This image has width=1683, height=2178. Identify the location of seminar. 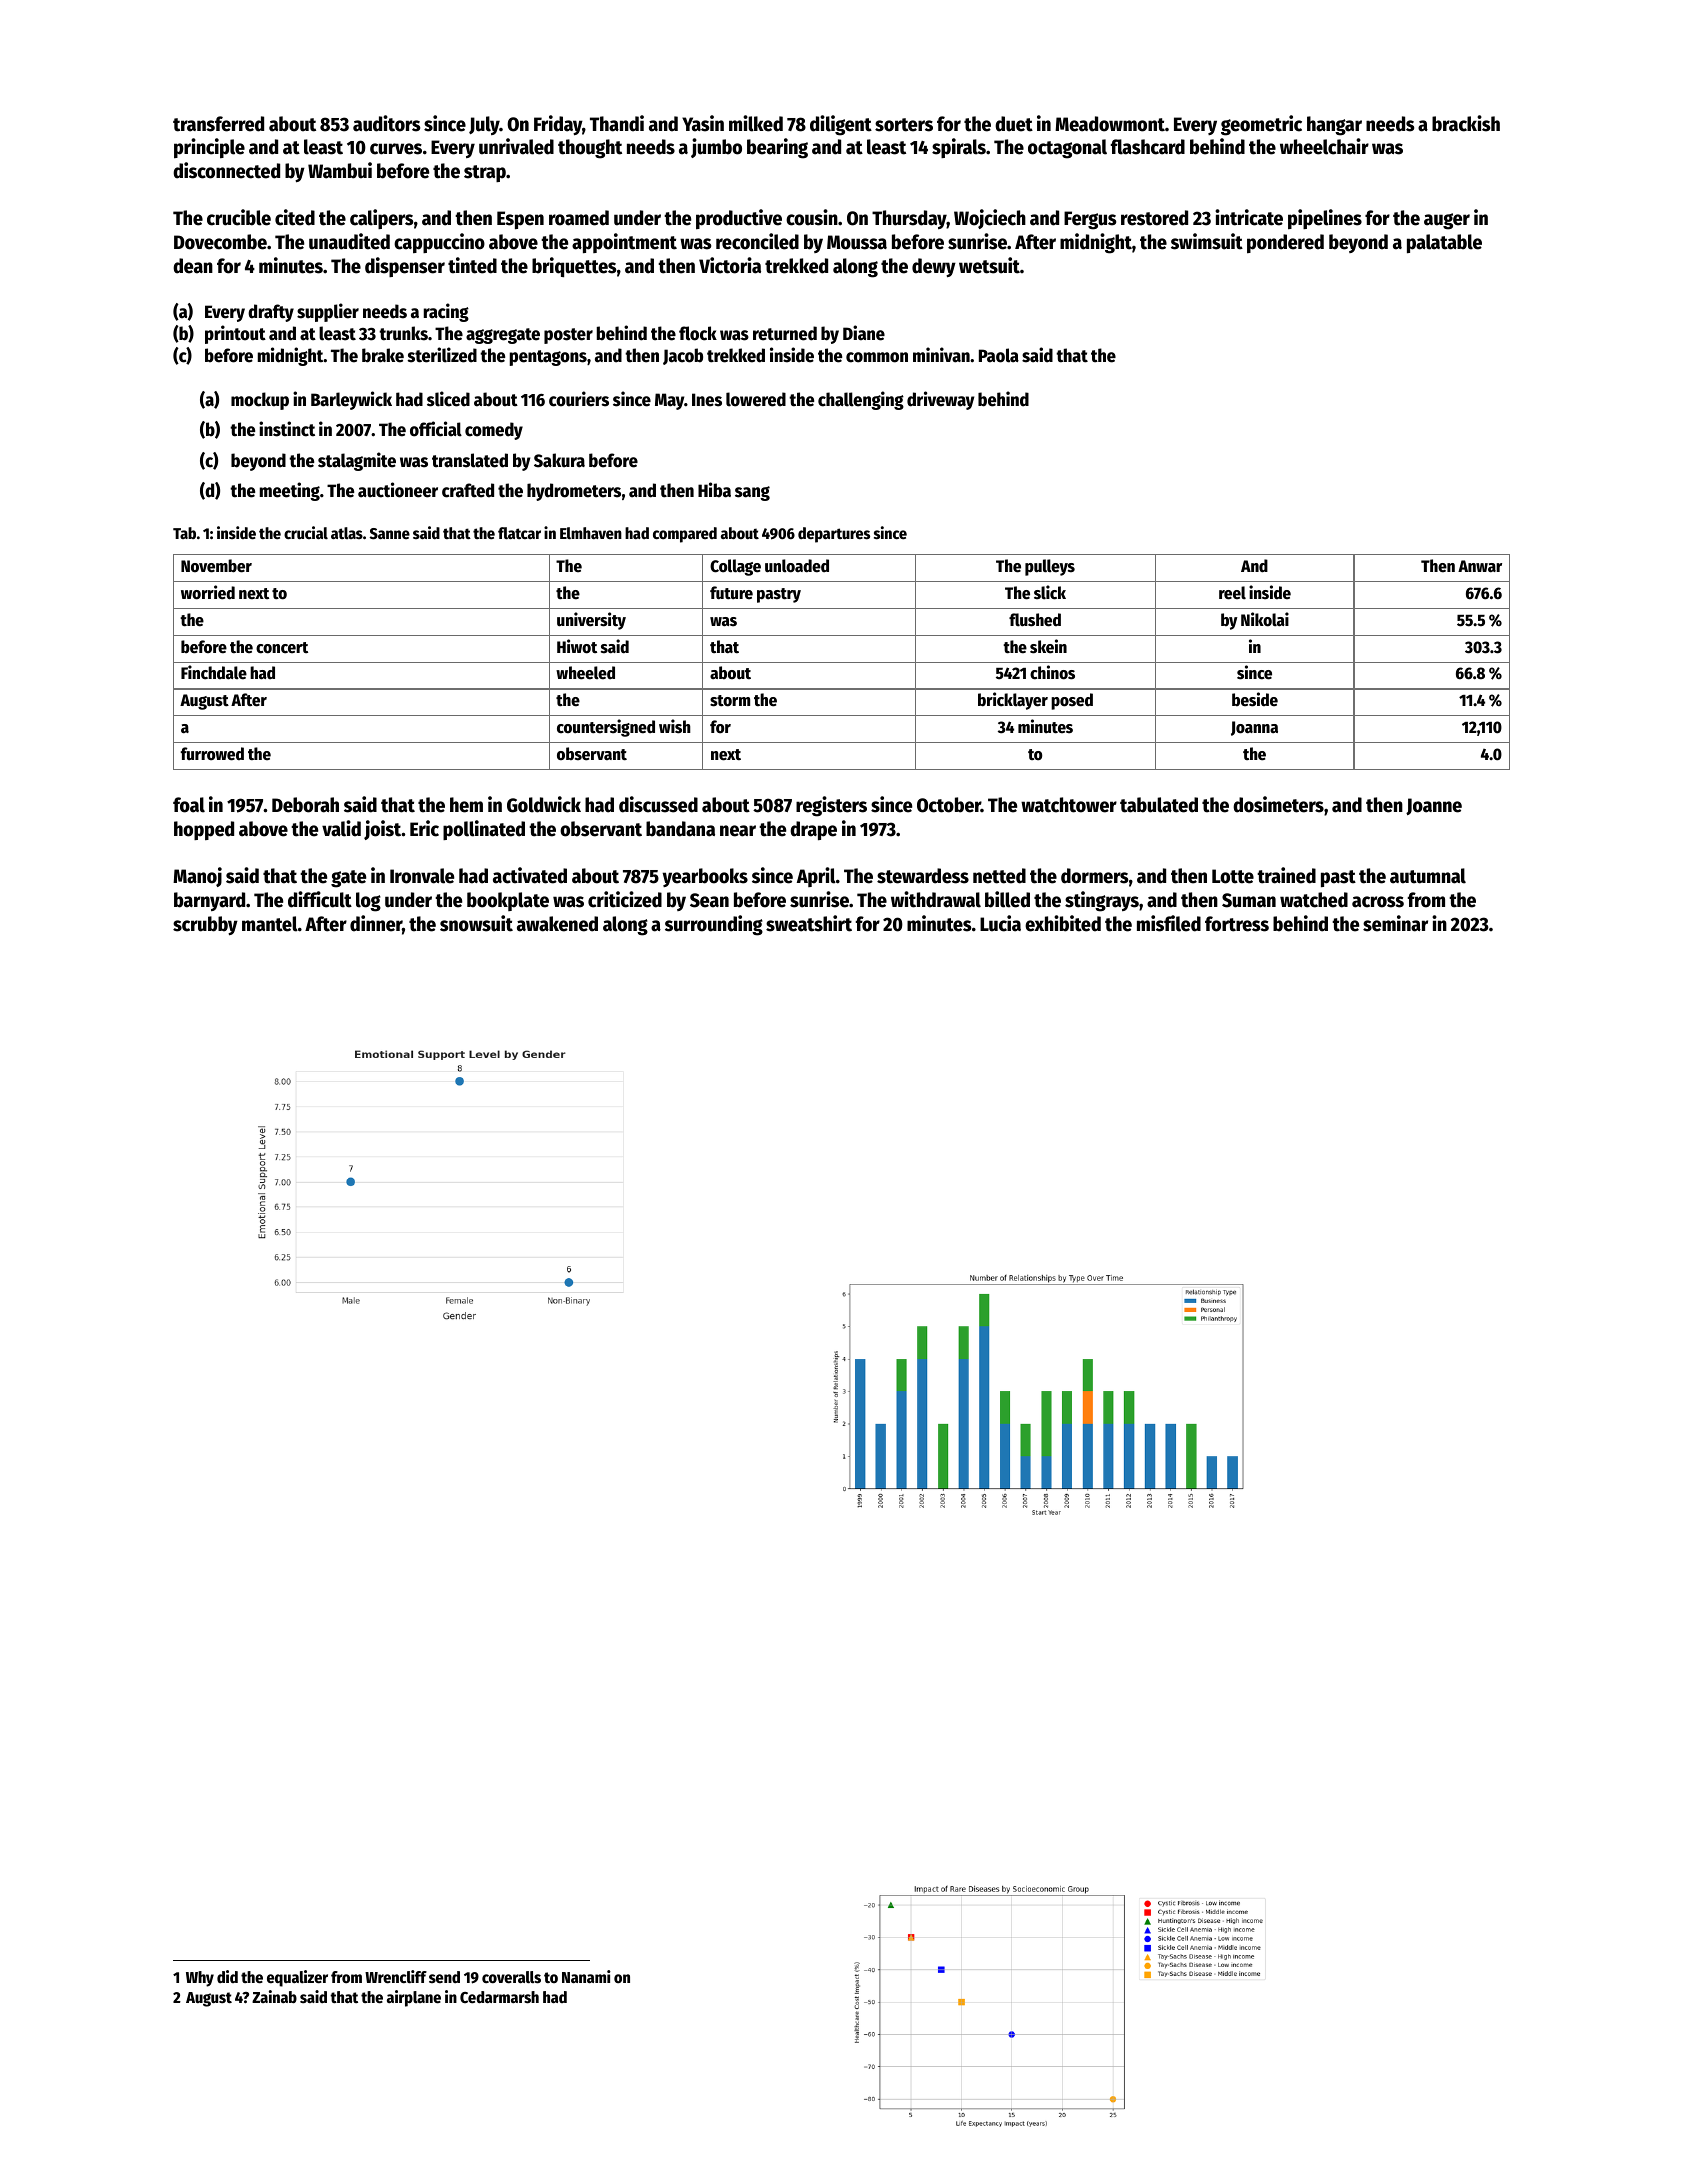
(1395, 923).
